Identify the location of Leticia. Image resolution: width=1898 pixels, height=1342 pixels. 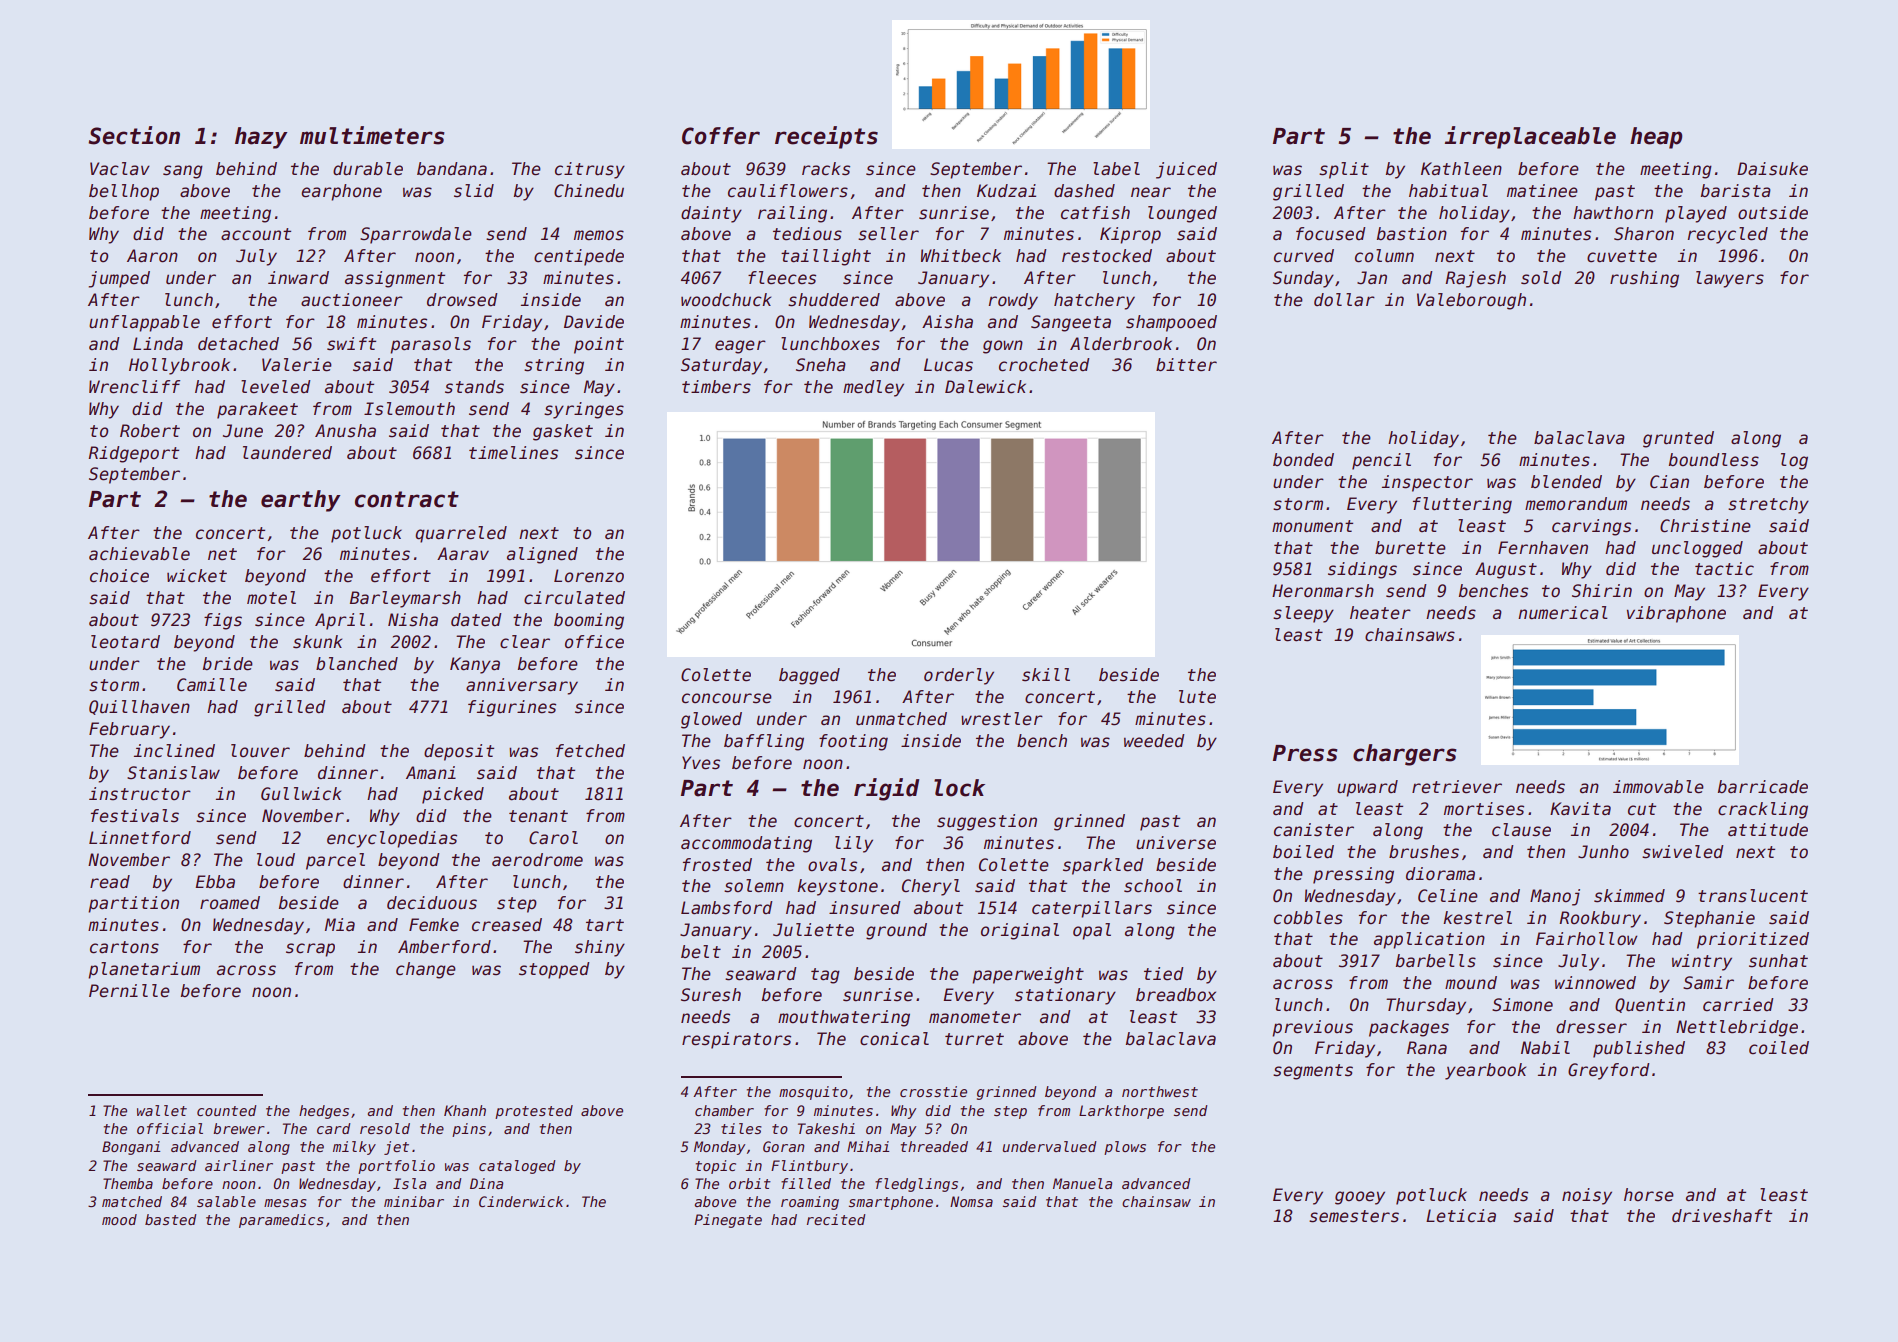
(1461, 1216).
